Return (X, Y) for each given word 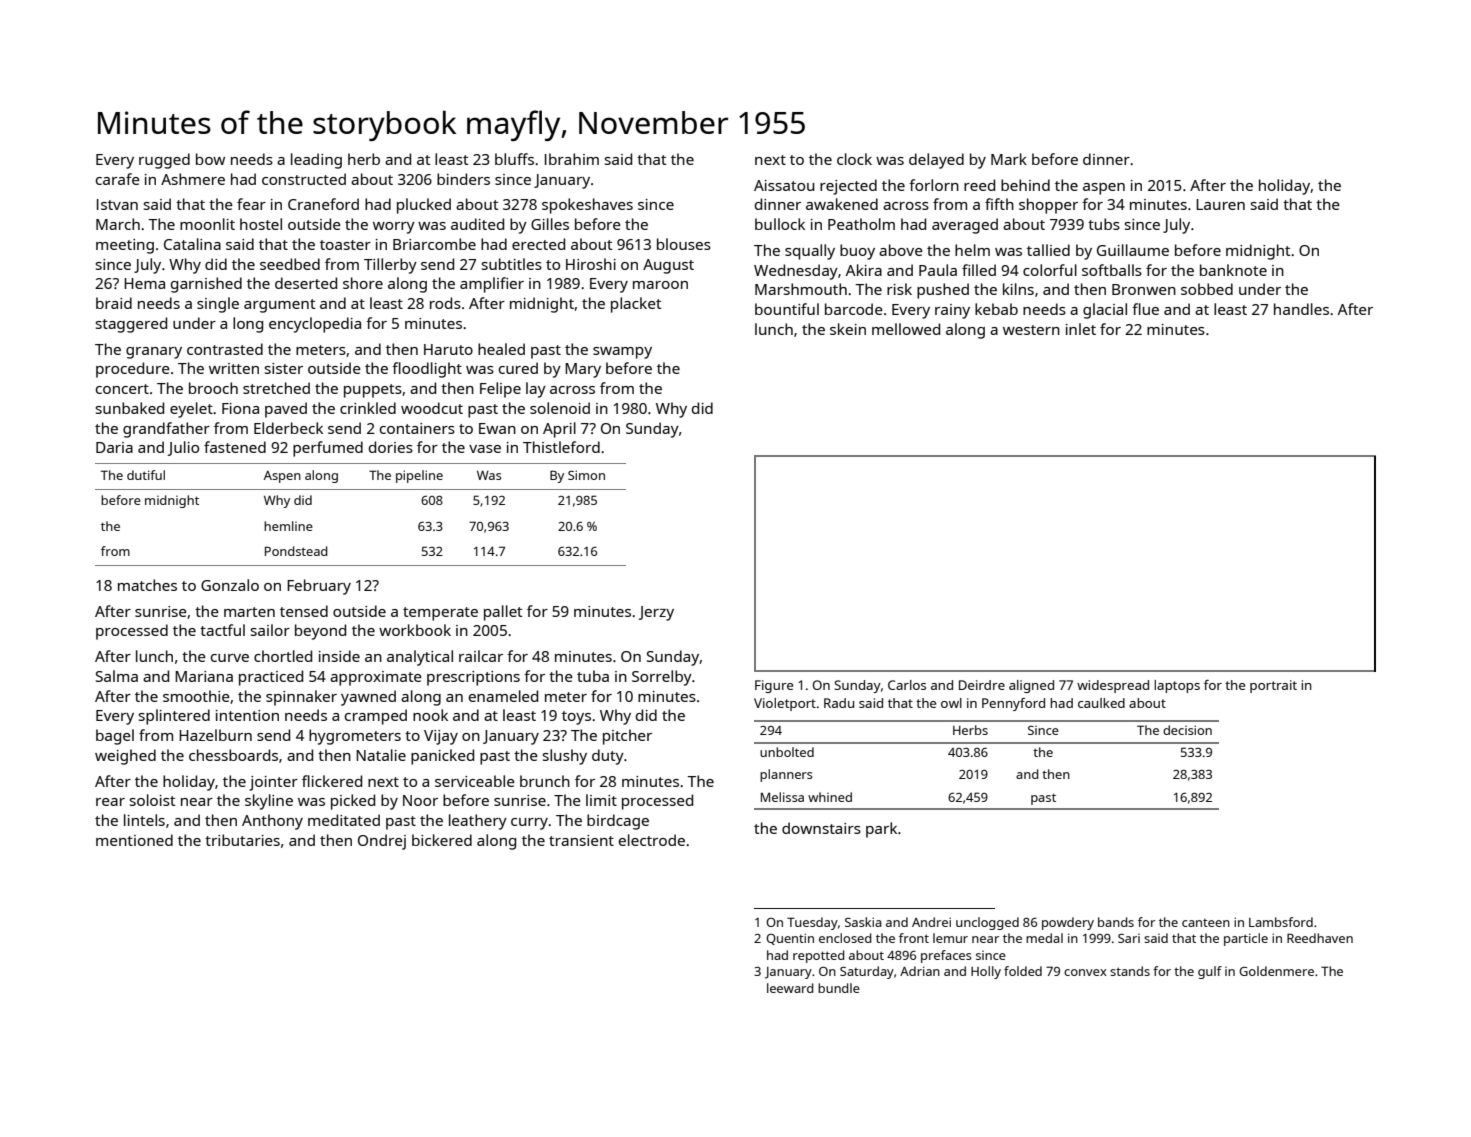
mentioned (134, 840)
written (234, 368)
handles (1301, 309)
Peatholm (861, 224)
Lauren (1220, 204)
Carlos (907, 685)
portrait (1273, 686)
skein (848, 329)
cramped (376, 717)
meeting (125, 246)
